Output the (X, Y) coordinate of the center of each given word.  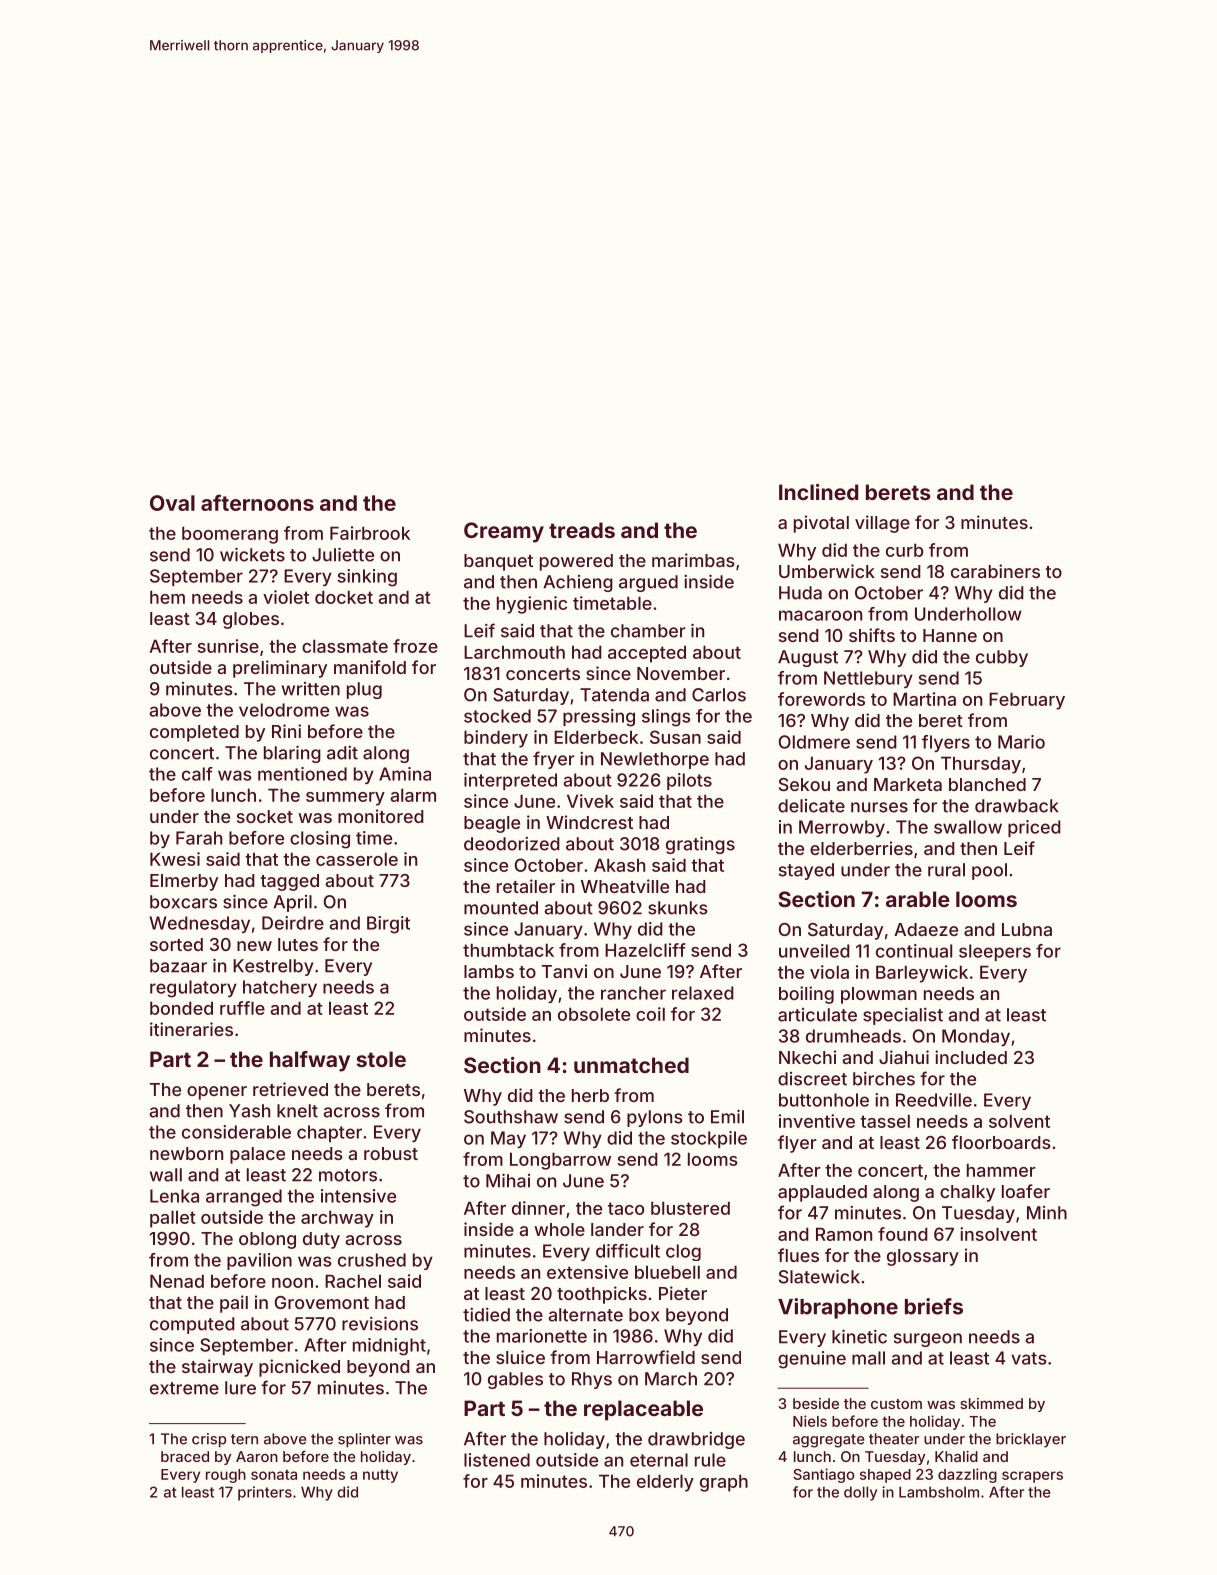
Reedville (934, 1100)
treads (582, 530)
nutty (380, 1476)
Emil (727, 1116)
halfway (310, 1061)
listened (497, 1460)
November (681, 673)
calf (197, 774)
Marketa (908, 784)
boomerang (230, 535)
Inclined (818, 492)
